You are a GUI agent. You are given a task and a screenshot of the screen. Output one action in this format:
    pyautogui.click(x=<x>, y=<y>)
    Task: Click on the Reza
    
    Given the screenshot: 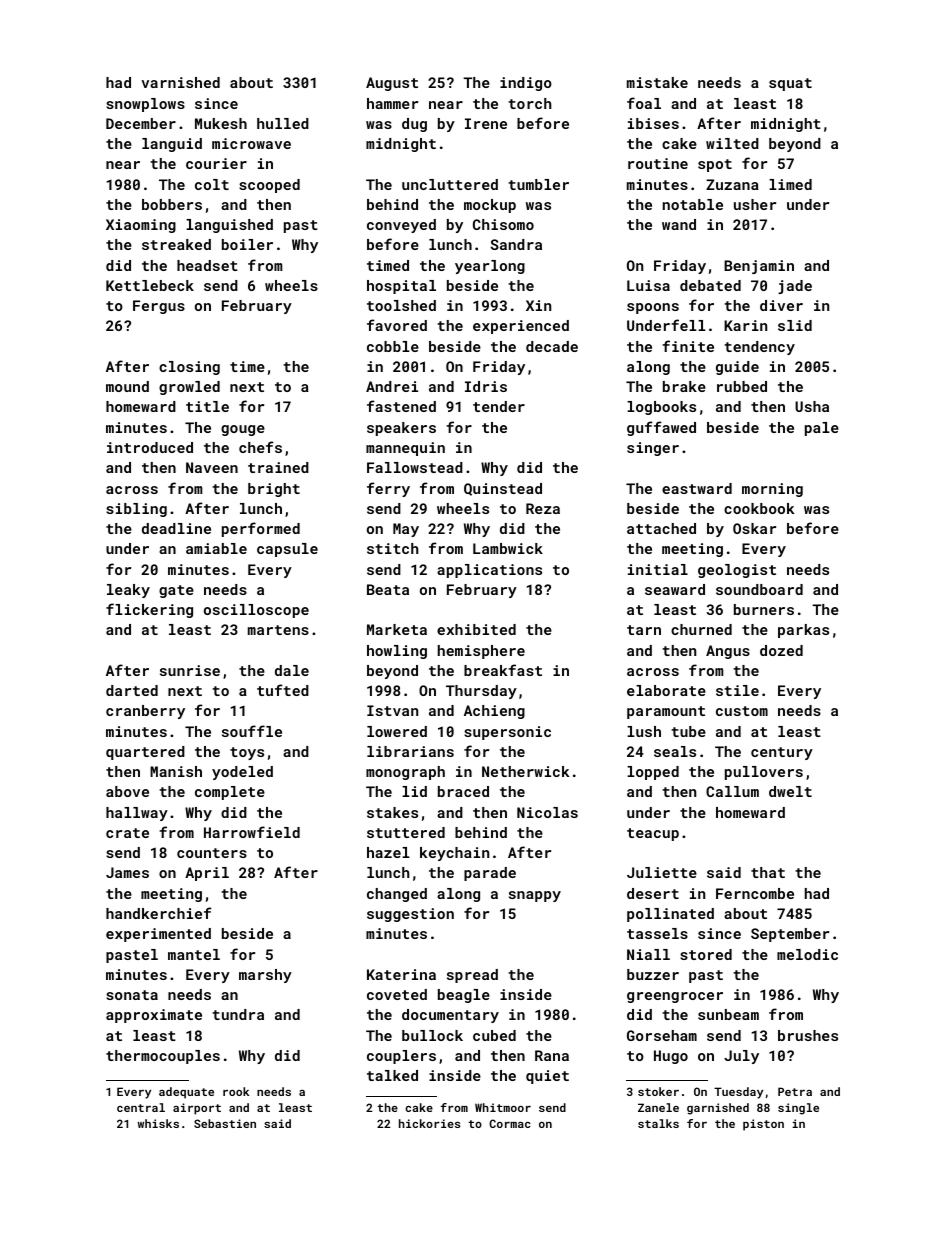 What is the action you would take?
    pyautogui.click(x=543, y=508)
